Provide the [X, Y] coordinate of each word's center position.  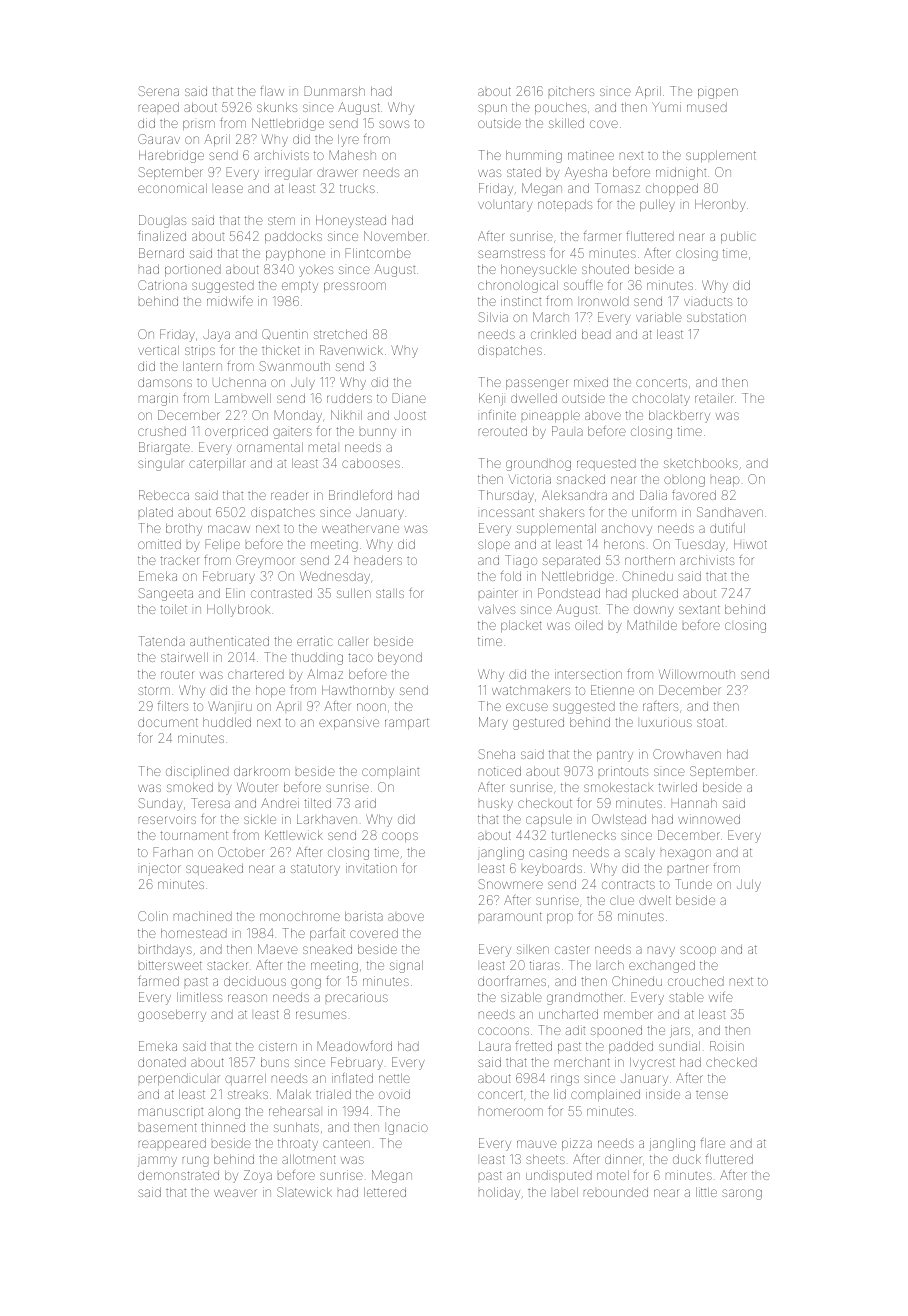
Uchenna [239, 382]
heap [725, 481]
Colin [153, 916]
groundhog [538, 465]
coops [400, 837]
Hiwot [750, 544]
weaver [235, 1193]
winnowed [709, 819]
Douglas [162, 221]
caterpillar [217, 464]
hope [270, 691]
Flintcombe [378, 253]
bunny [378, 433]
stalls [390, 593]
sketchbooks [701, 463]
